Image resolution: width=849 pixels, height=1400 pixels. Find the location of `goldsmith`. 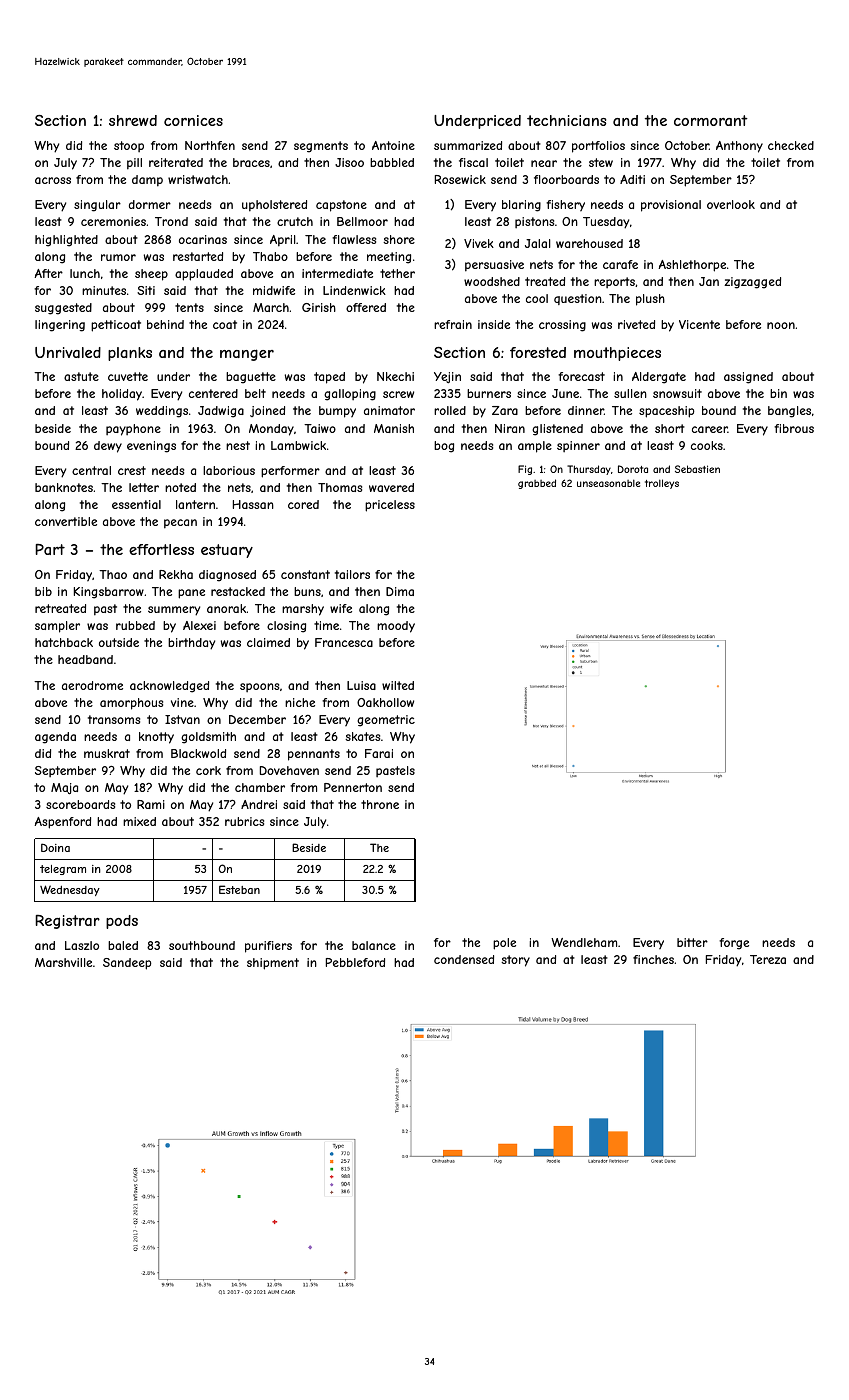

goldsmith is located at coordinates (208, 738).
